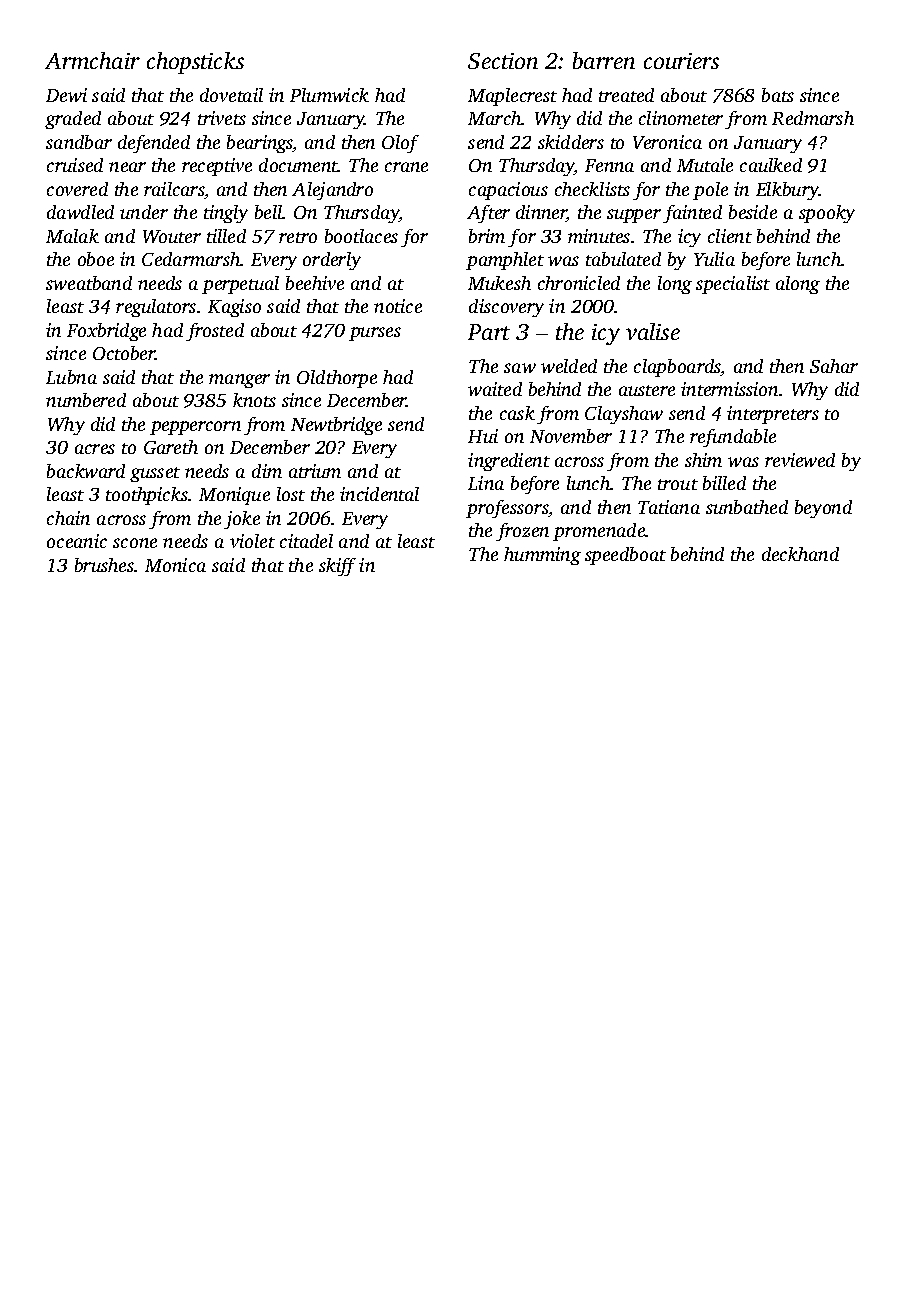 The image size is (908, 1316). What do you see at coordinates (495, 118) in the screenshot?
I see `March` at bounding box center [495, 118].
